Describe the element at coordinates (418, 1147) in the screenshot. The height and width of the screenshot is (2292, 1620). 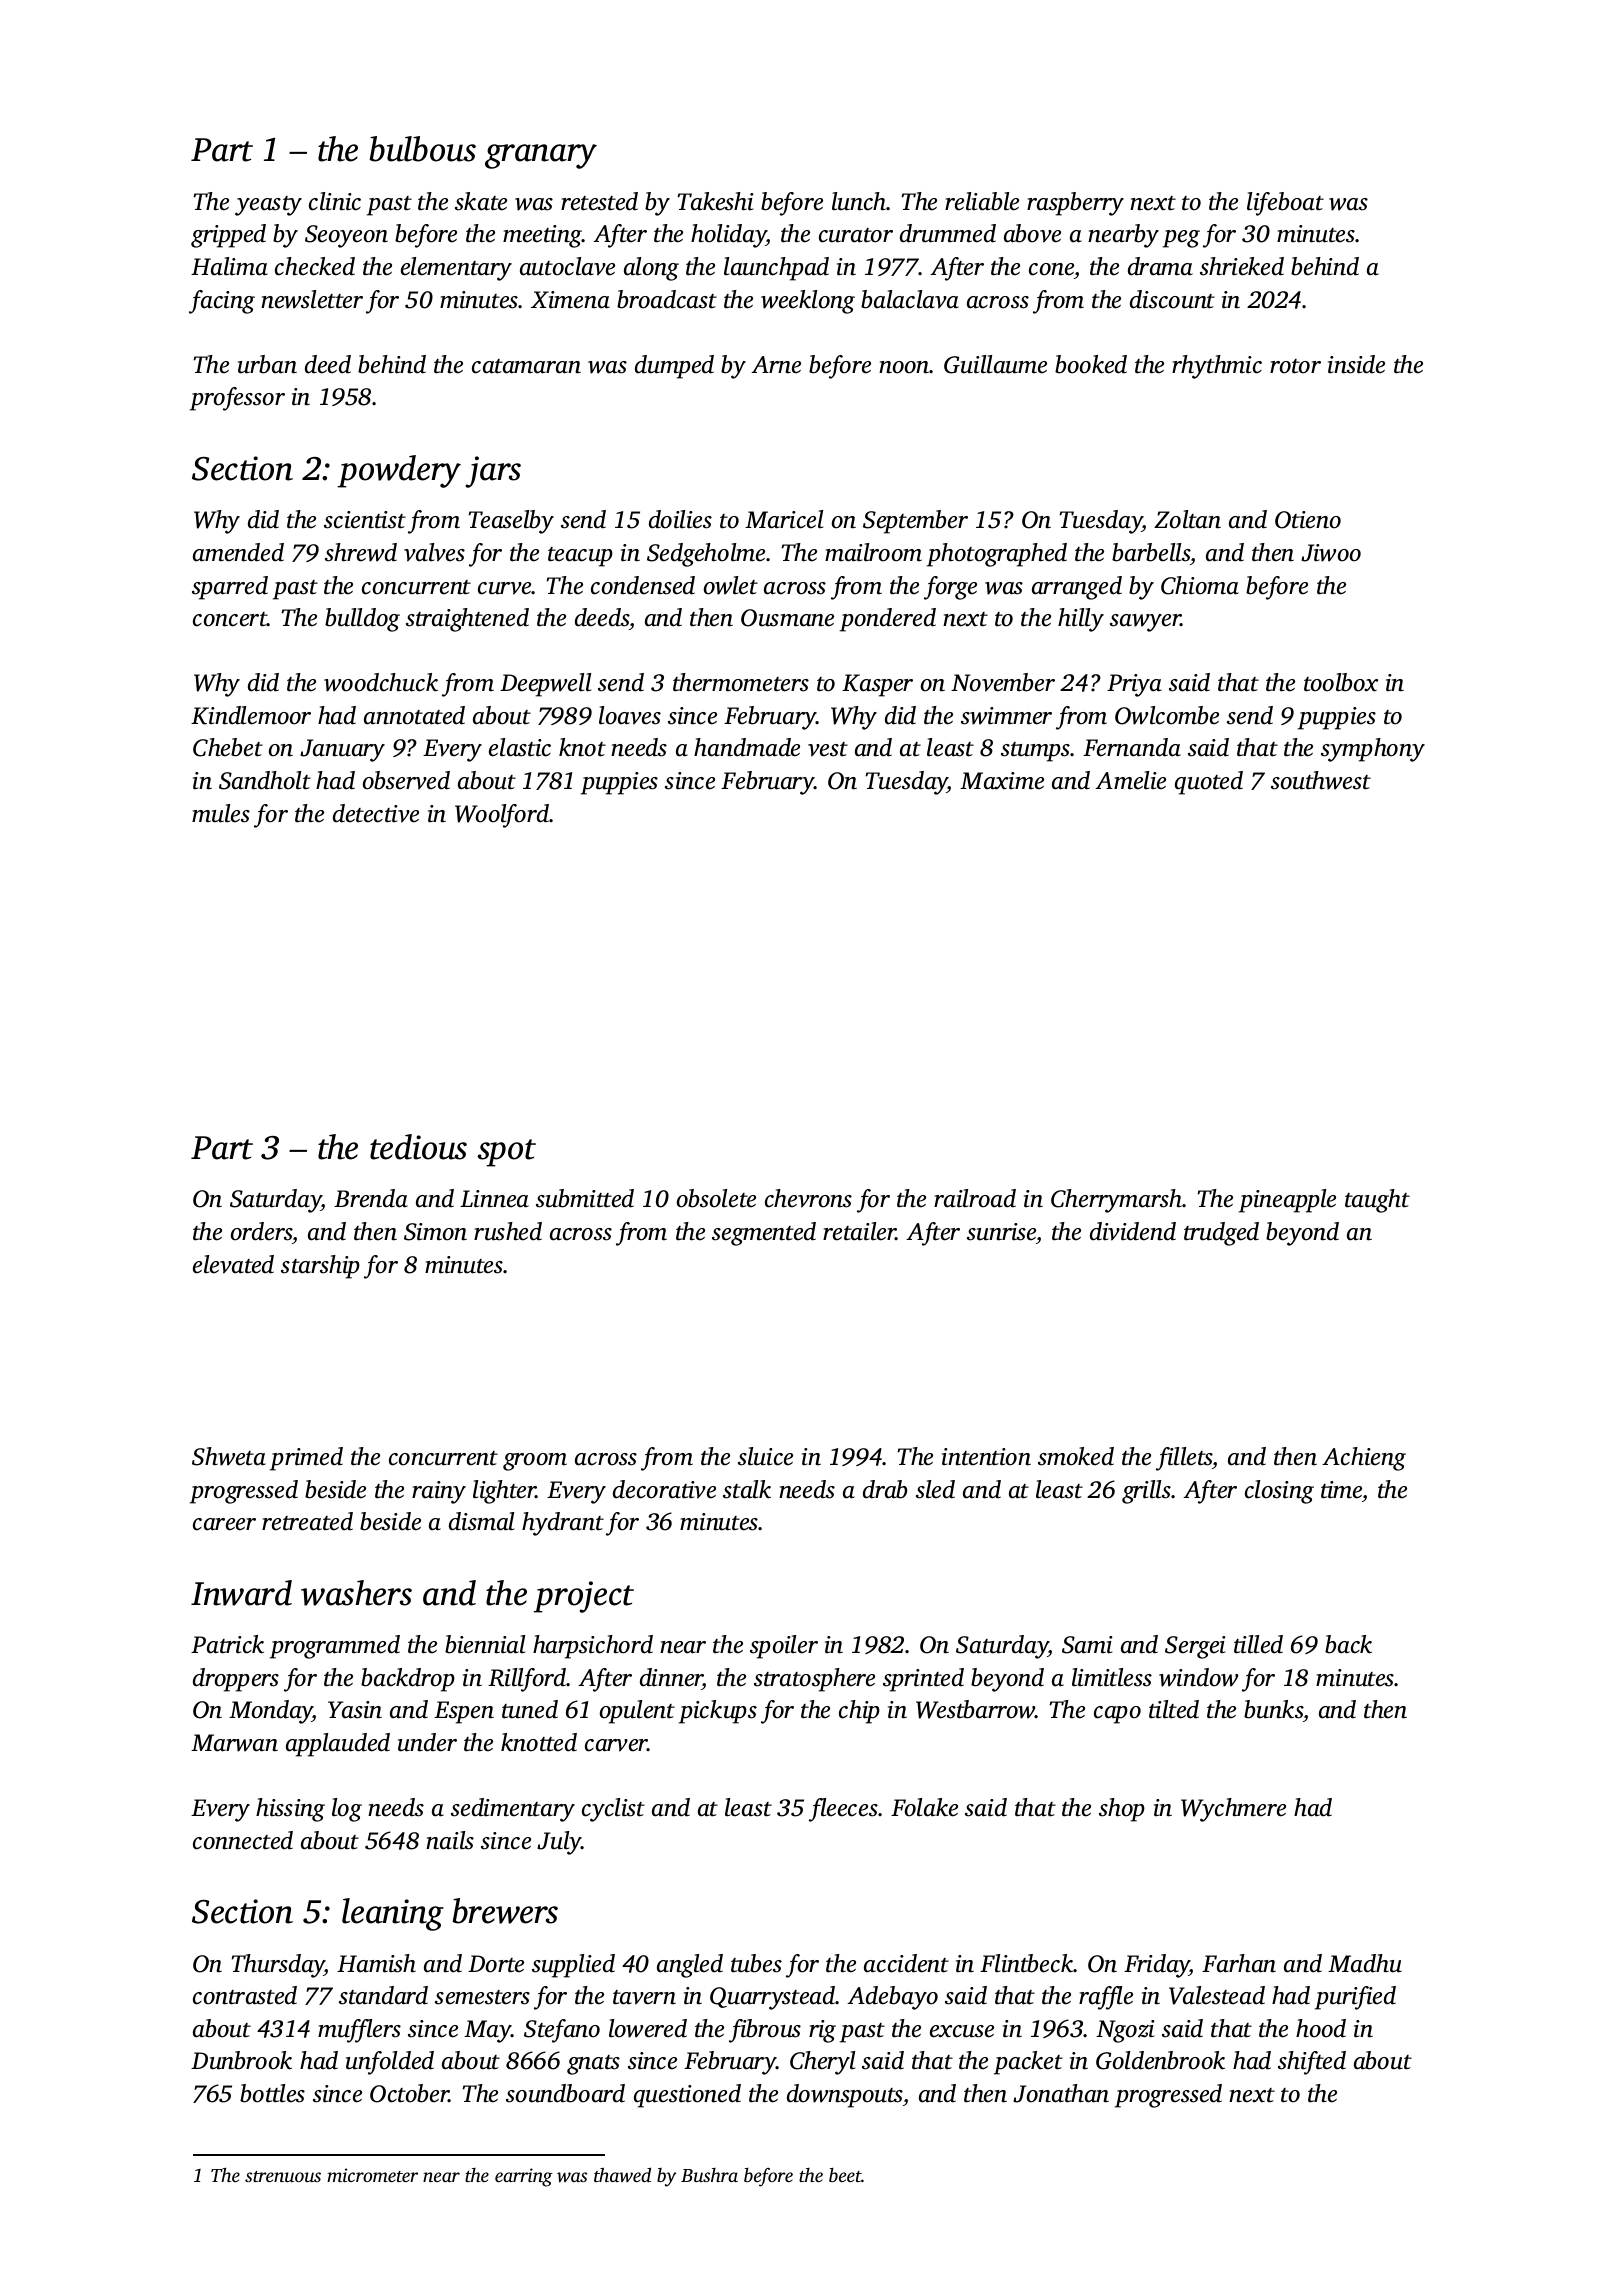
I see `tedious` at that location.
